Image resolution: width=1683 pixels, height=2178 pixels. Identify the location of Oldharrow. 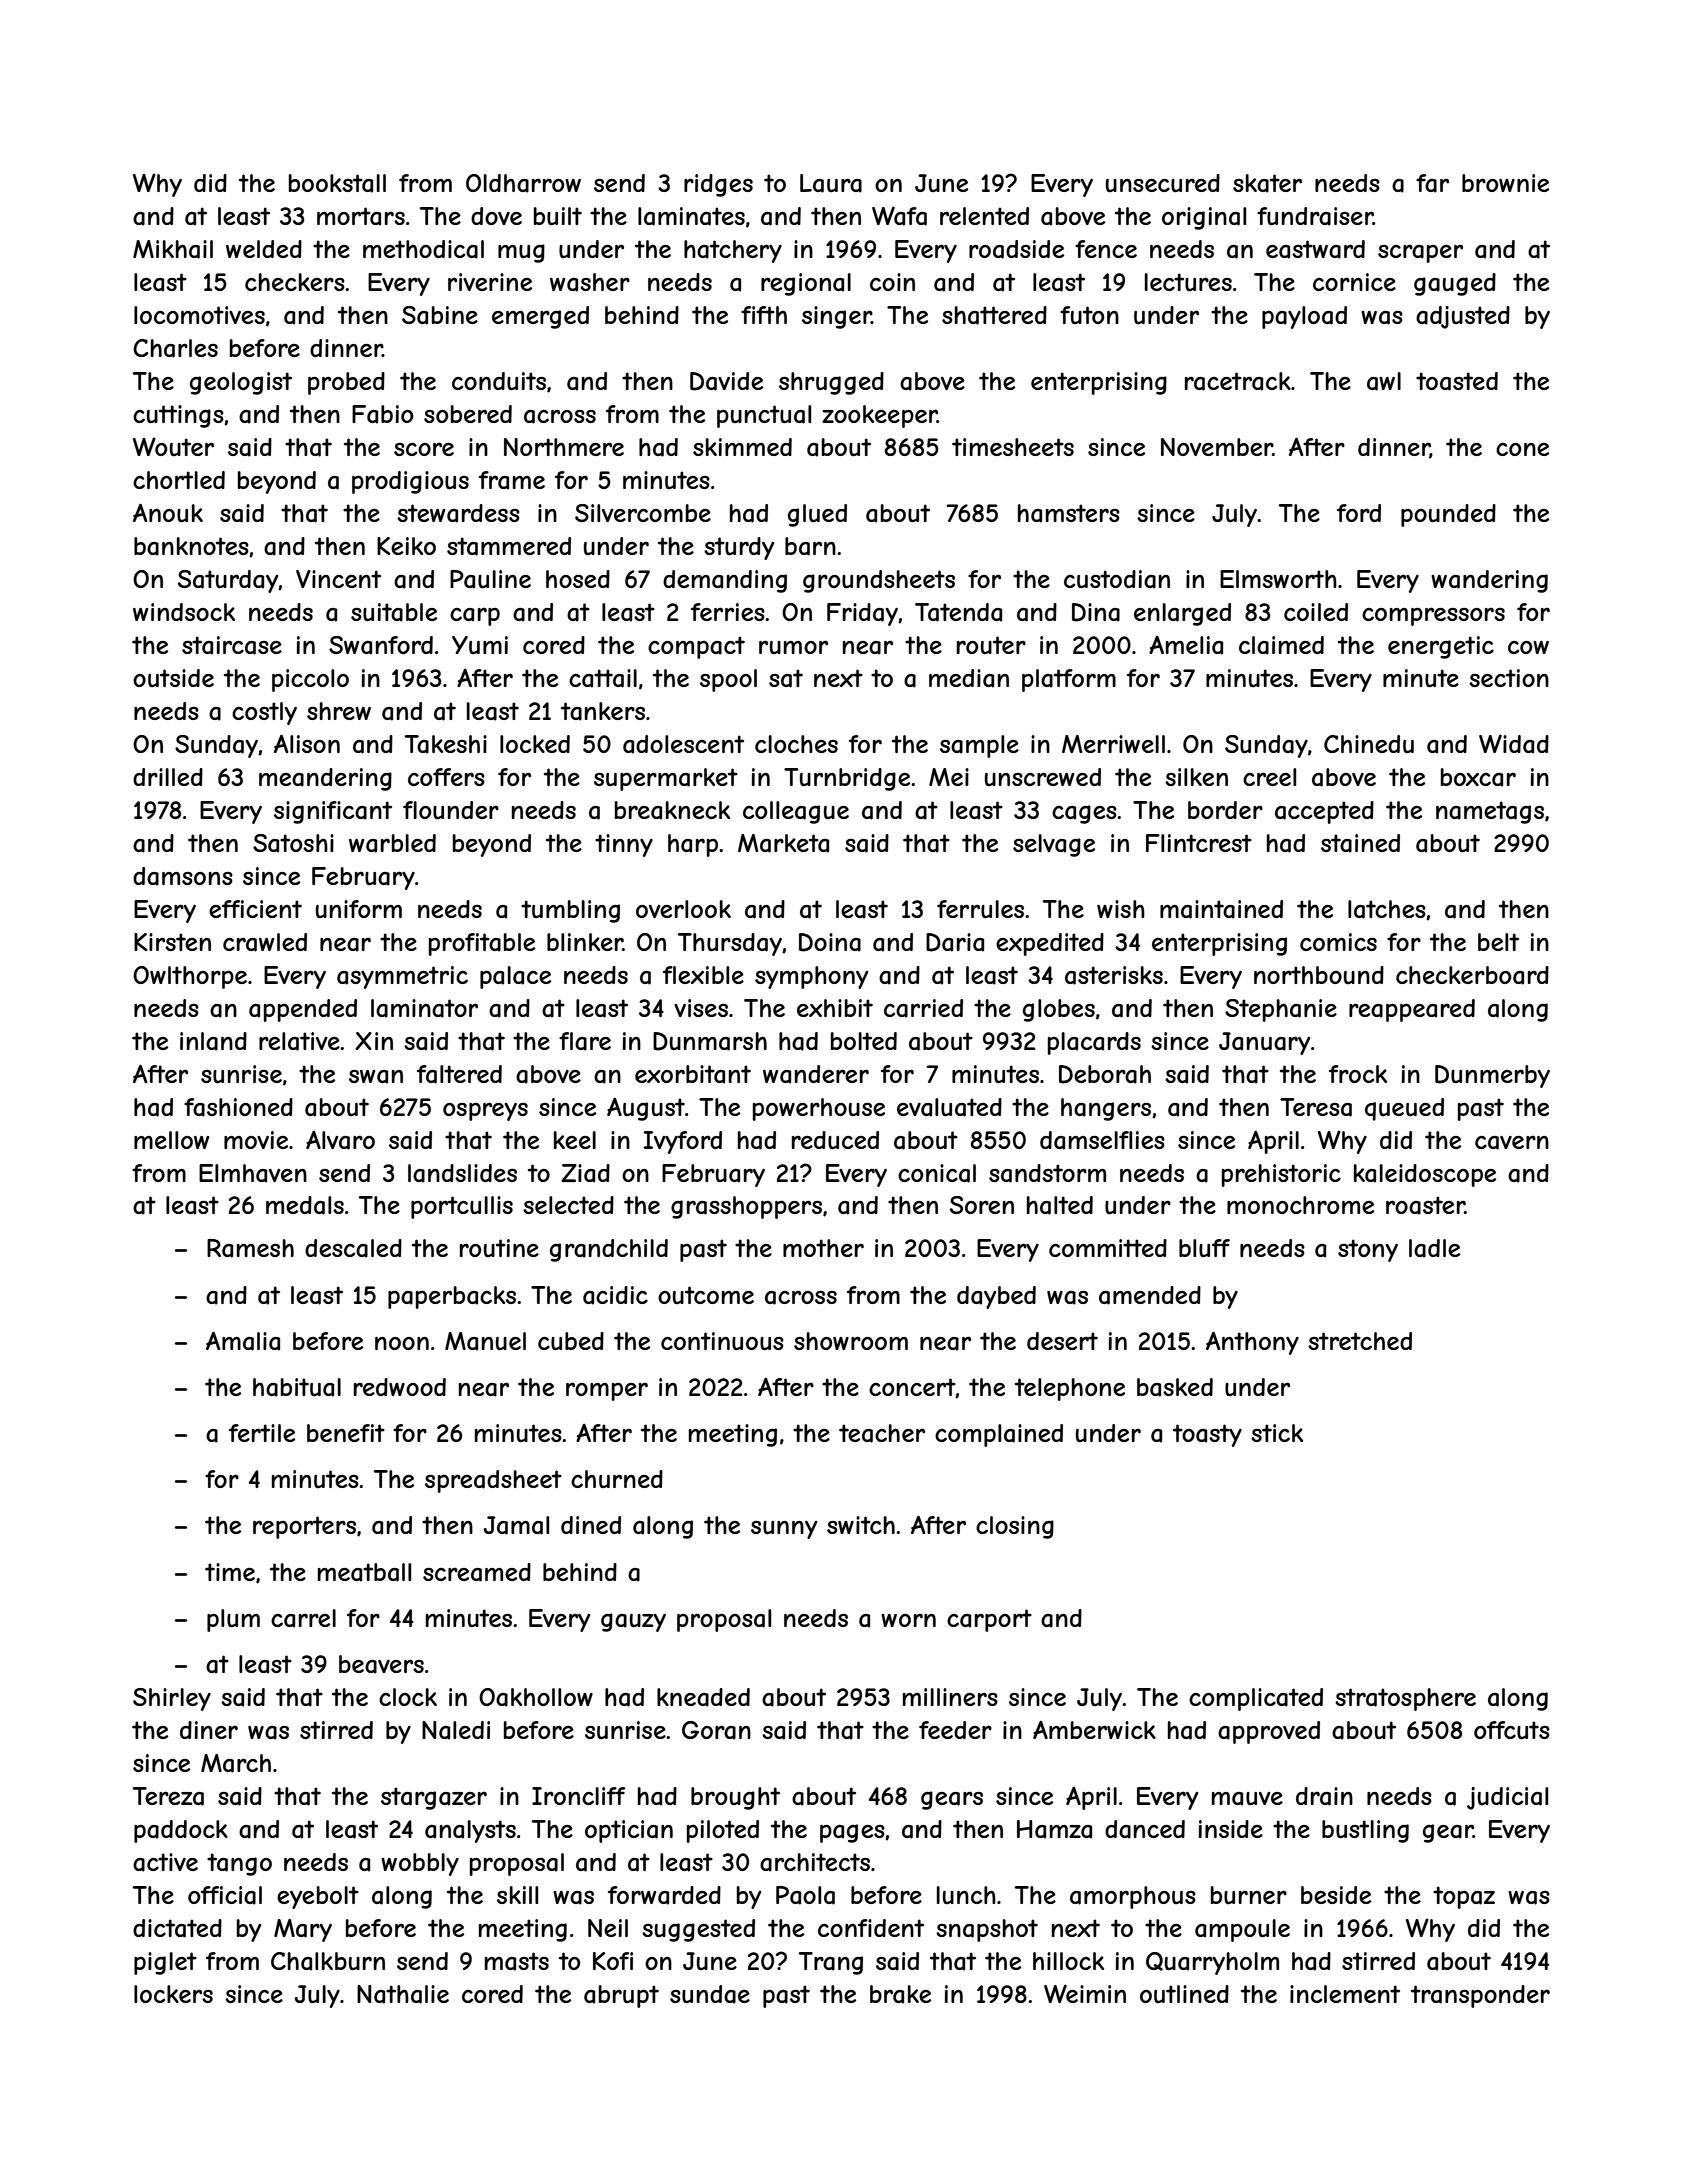
(523, 183).
